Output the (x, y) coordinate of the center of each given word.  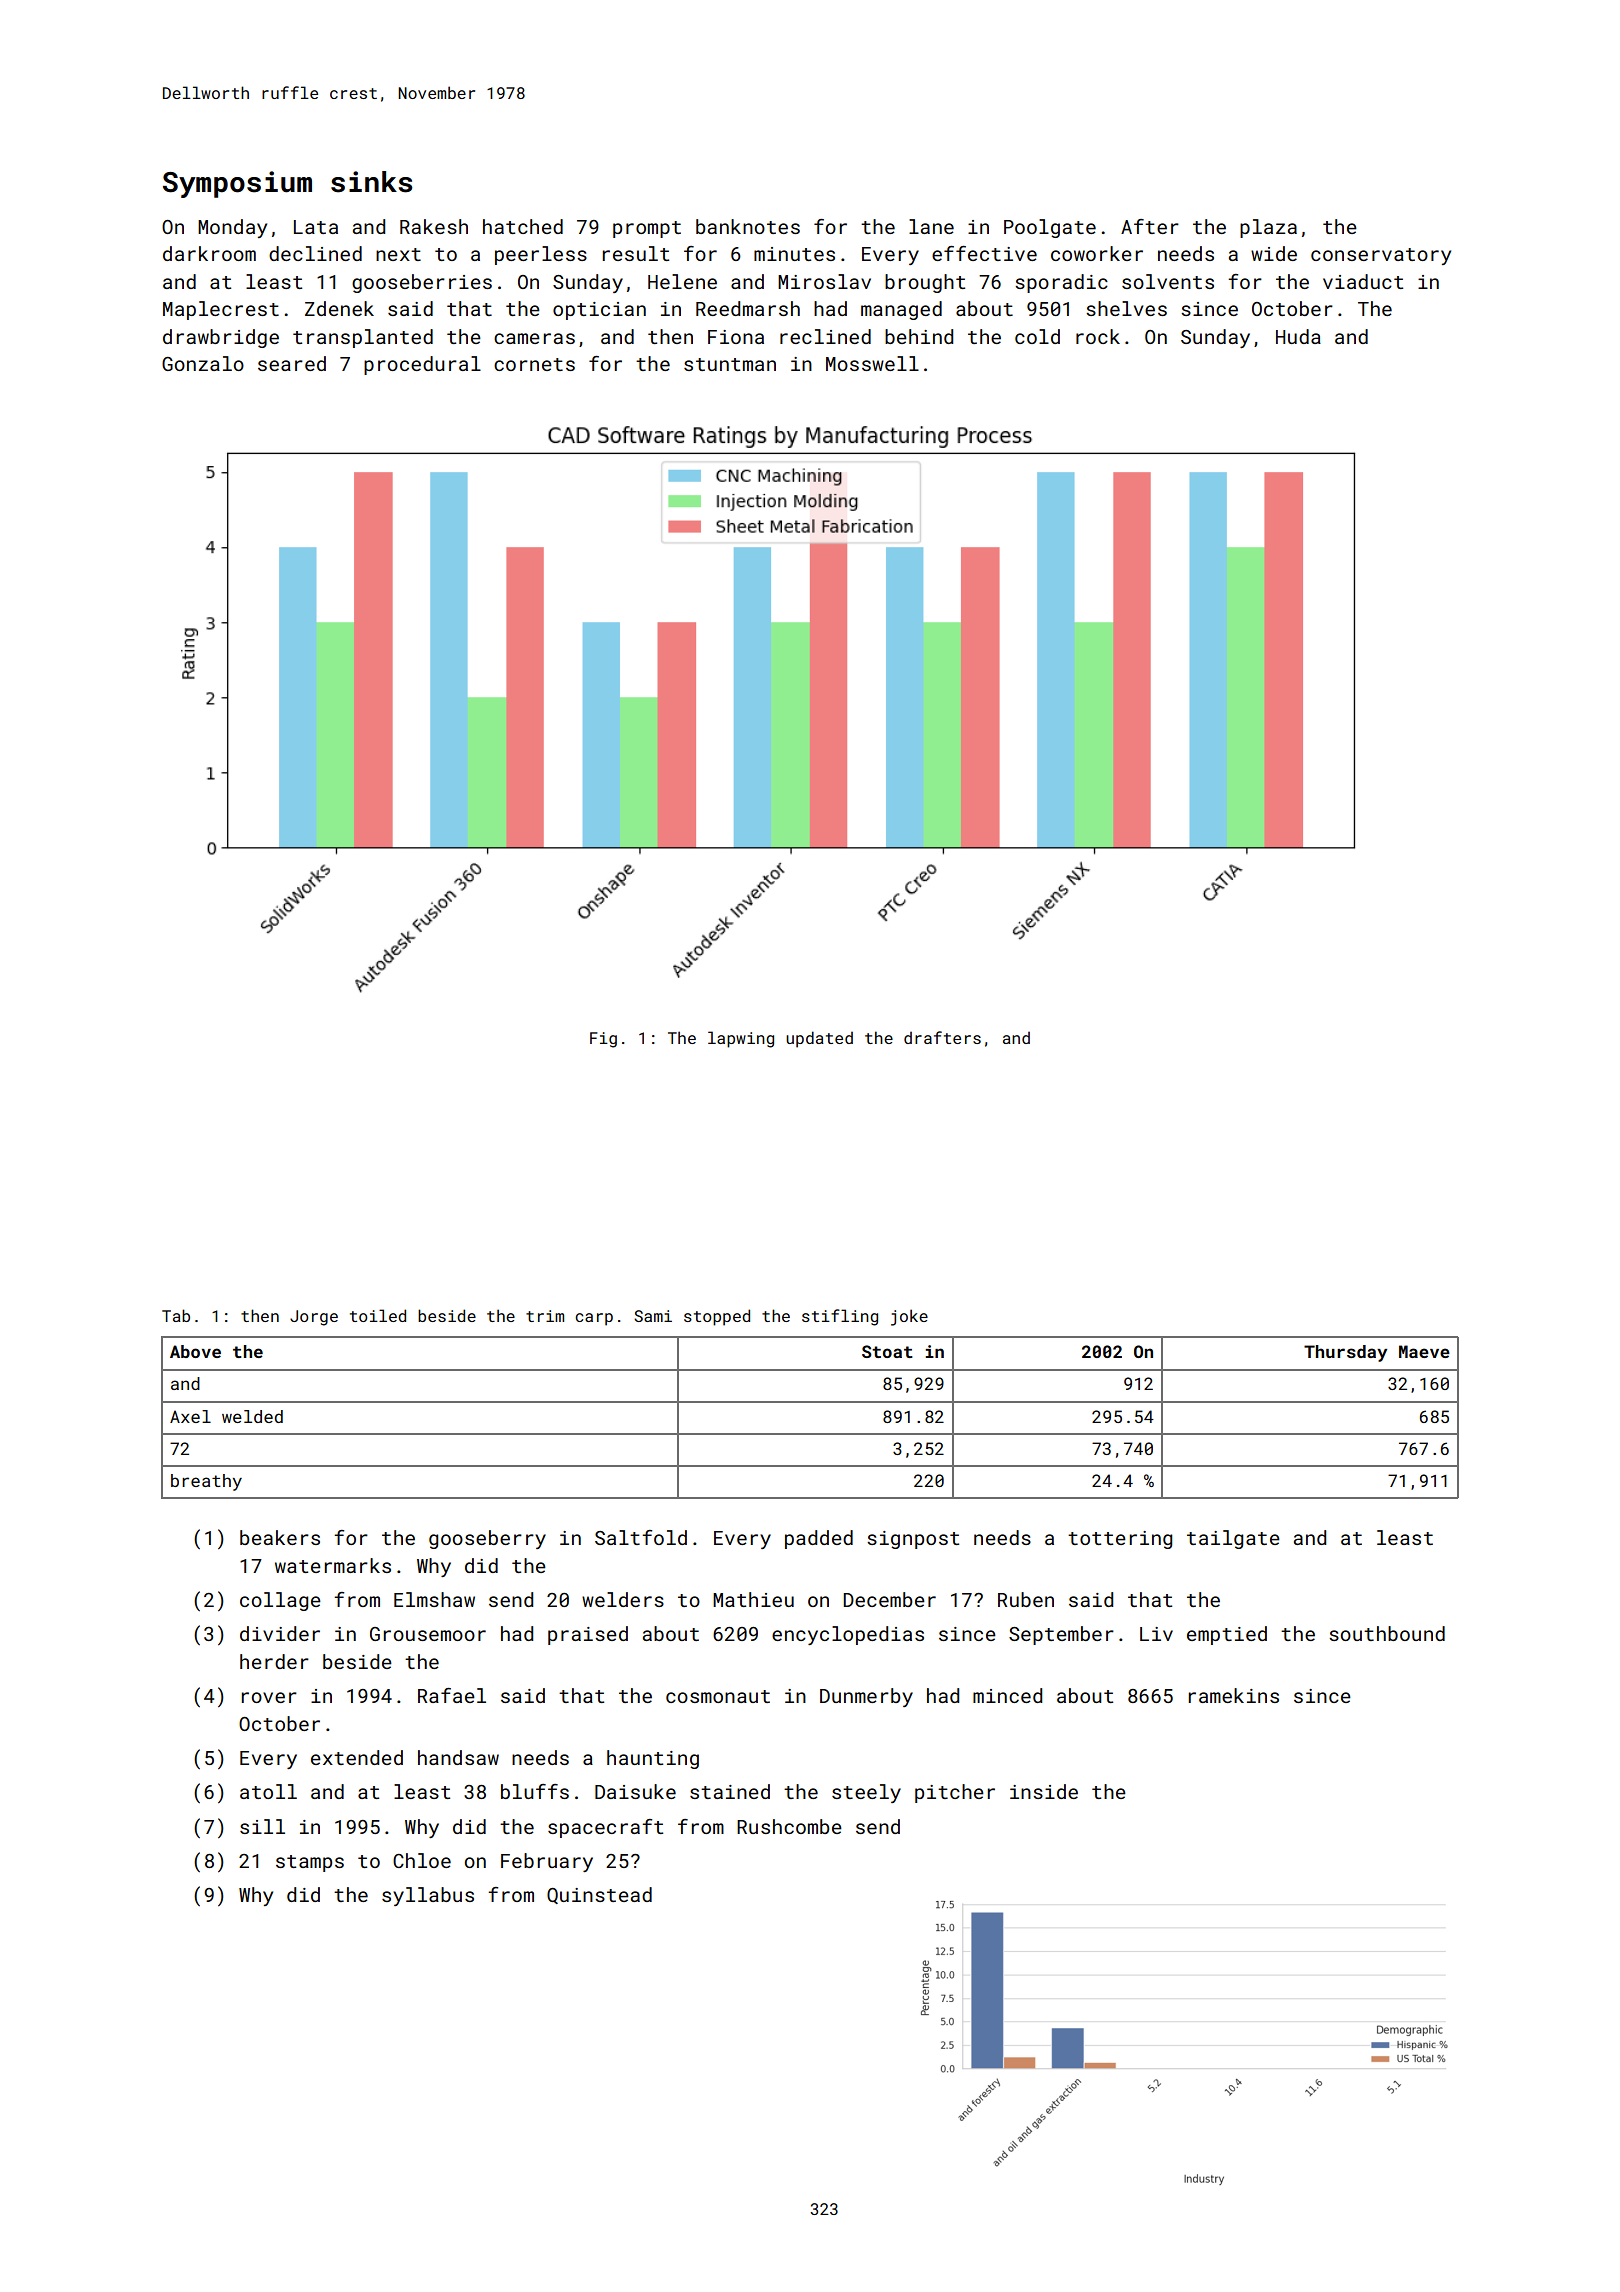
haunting (653, 1759)
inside (1044, 1791)
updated (819, 1039)
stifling (840, 1317)
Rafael (452, 1695)
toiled (378, 1315)
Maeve (1424, 1351)
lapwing (741, 1039)
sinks (371, 182)
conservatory (1381, 256)
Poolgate (1050, 228)
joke (909, 1317)
